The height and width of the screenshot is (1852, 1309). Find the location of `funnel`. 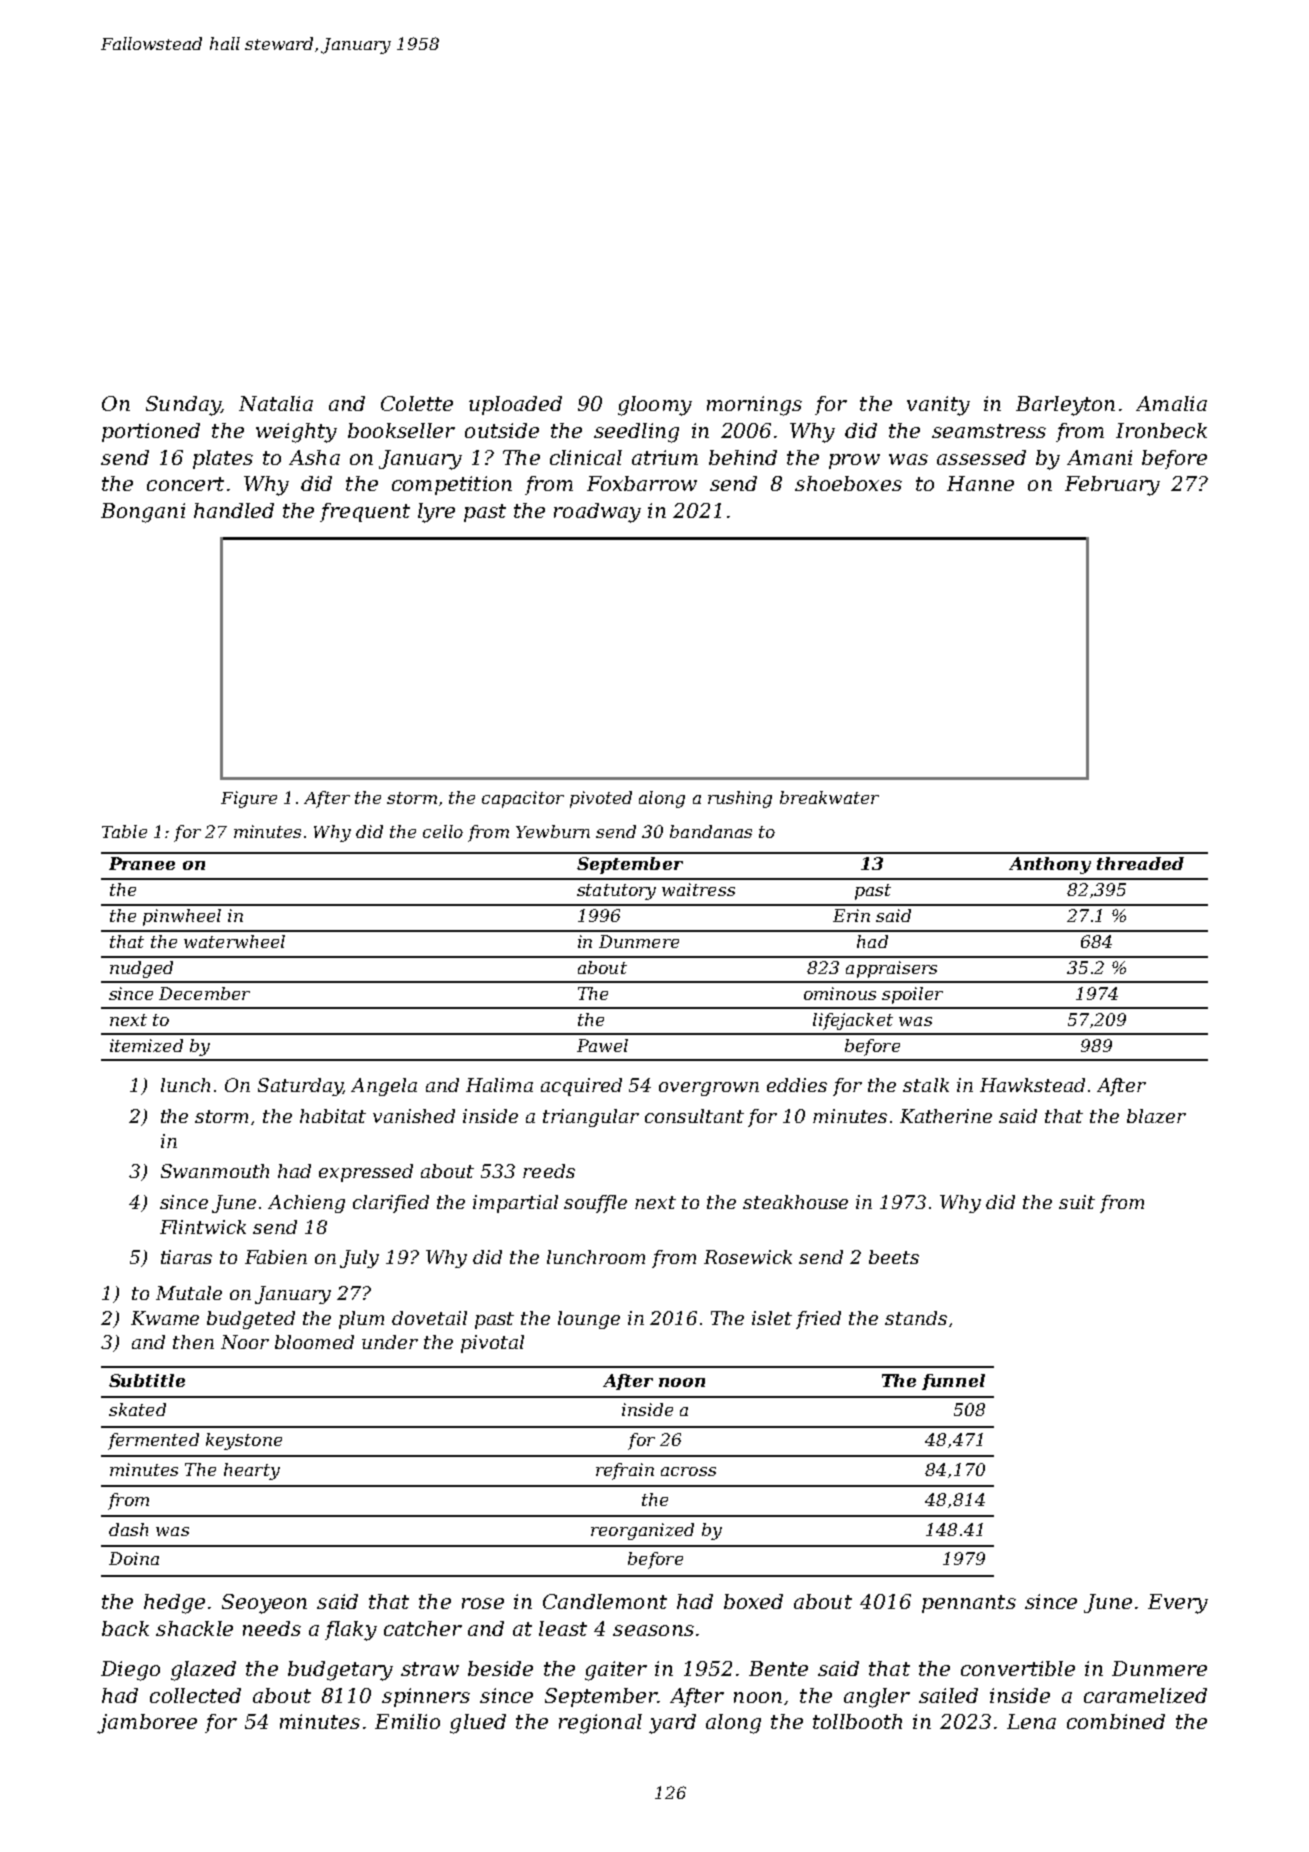

funnel is located at coordinates (953, 1382).
